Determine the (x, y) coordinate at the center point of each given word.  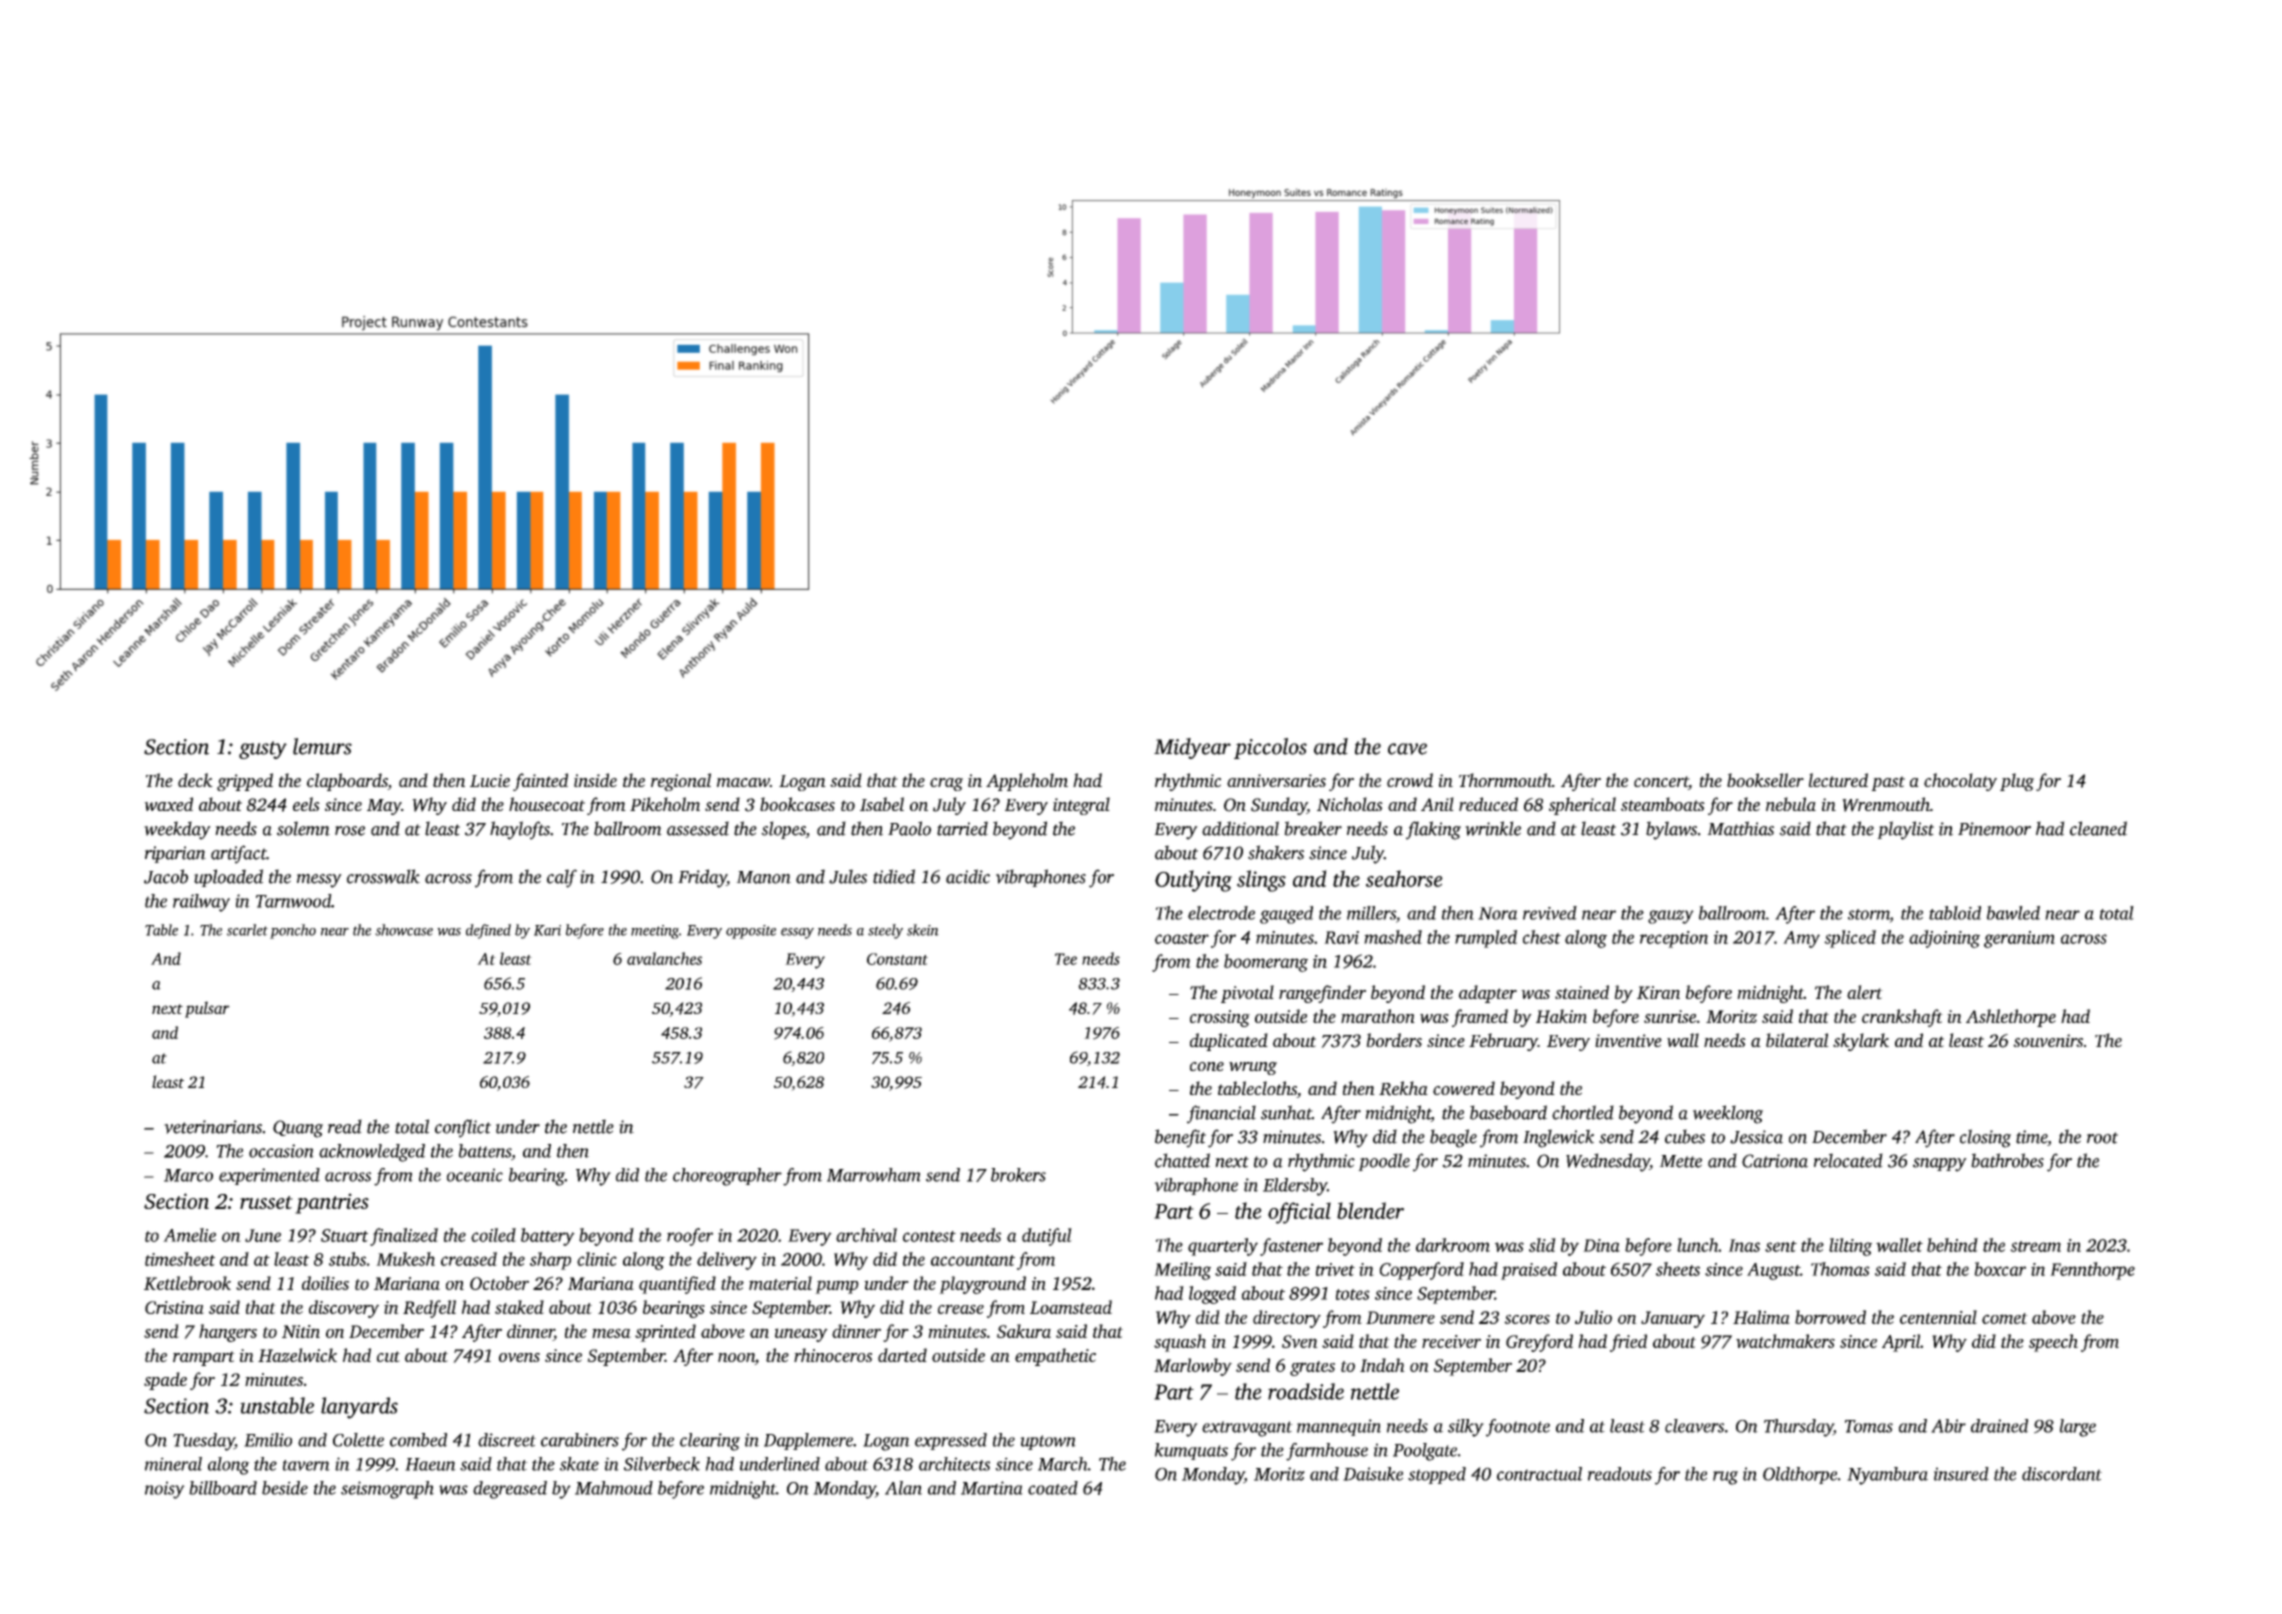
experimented (269, 1176)
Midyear (1192, 748)
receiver (1451, 1341)
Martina (992, 1488)
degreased (510, 1490)
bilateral (1797, 1040)
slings (1261, 881)
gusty (263, 750)
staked (519, 1307)
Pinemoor (1994, 829)
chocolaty (1960, 782)
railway (201, 903)
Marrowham (874, 1175)
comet (2005, 1318)
